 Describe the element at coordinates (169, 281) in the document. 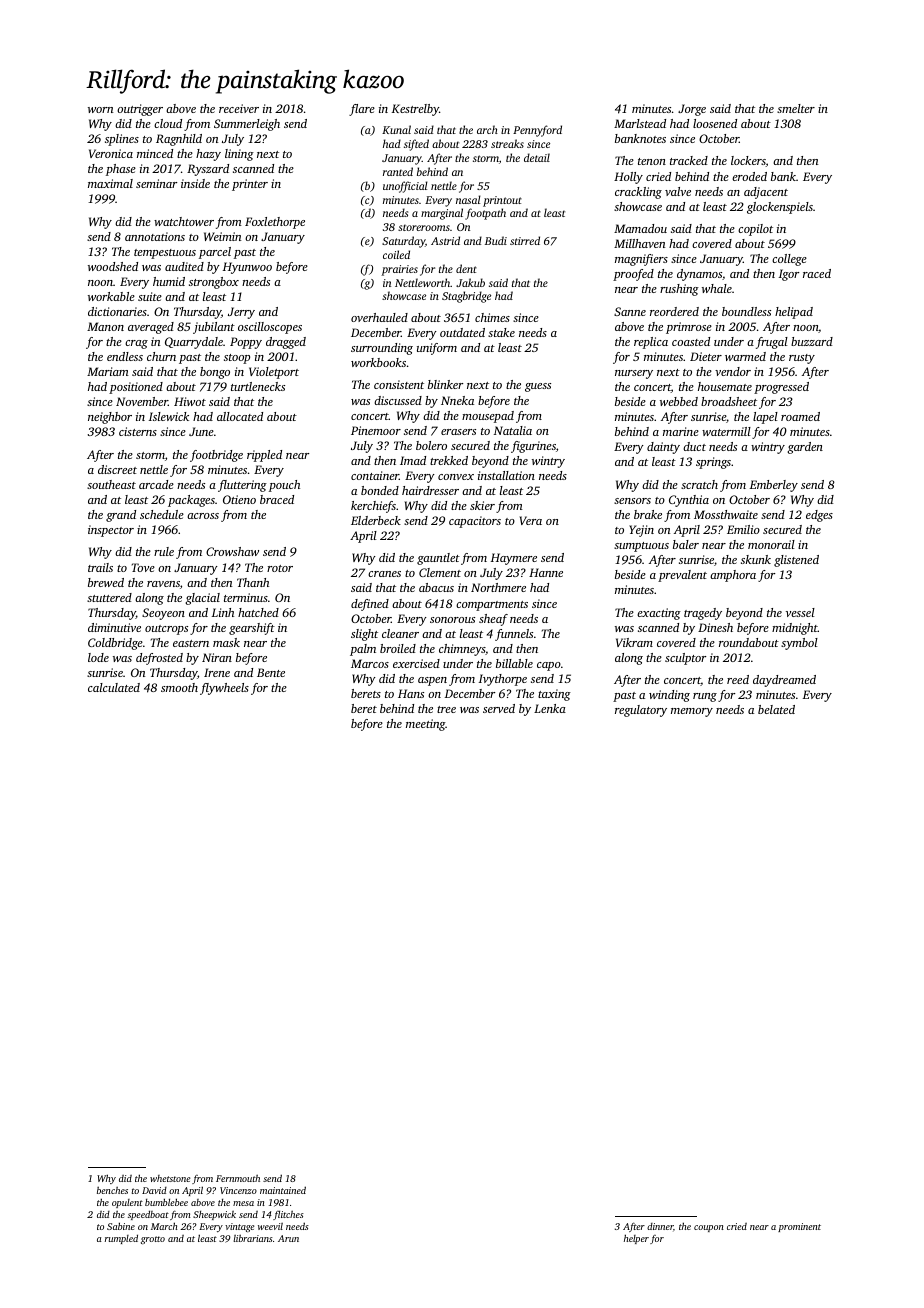

I see `humid` at that location.
